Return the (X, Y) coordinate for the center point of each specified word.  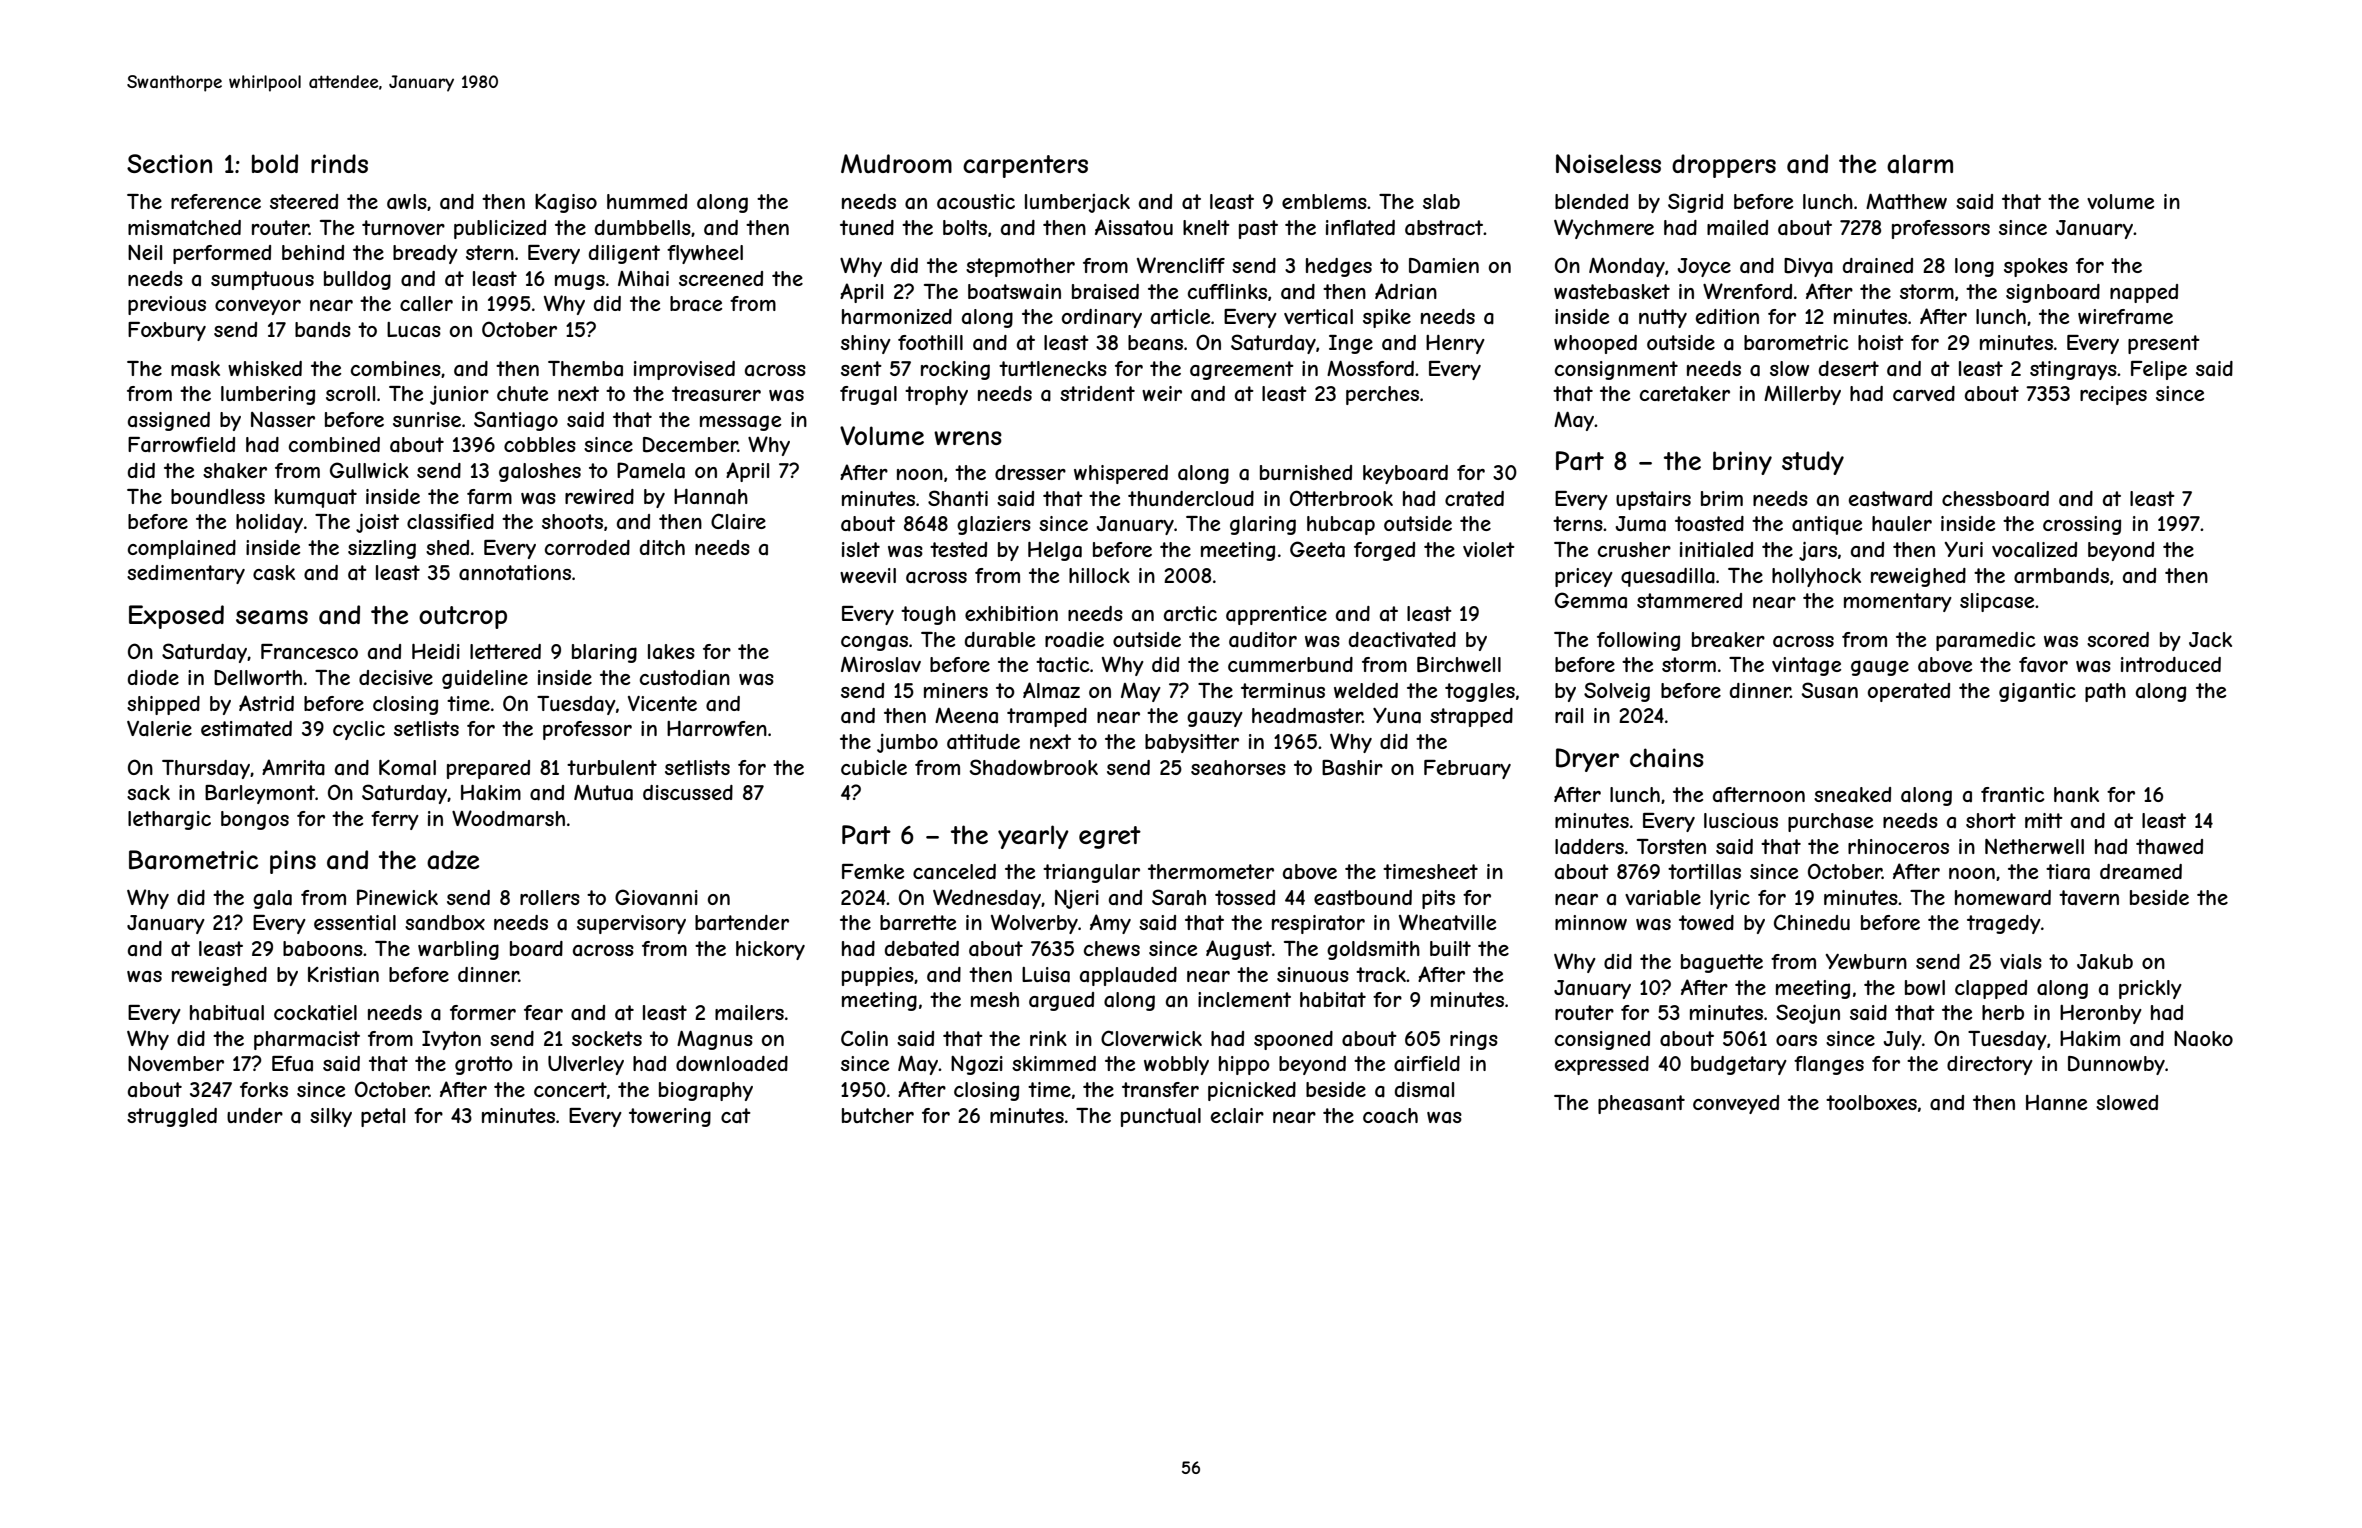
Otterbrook (1341, 498)
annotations (515, 573)
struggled (172, 1117)
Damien (1444, 266)
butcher (878, 1115)
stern (490, 252)
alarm (1920, 164)
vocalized (2034, 550)
